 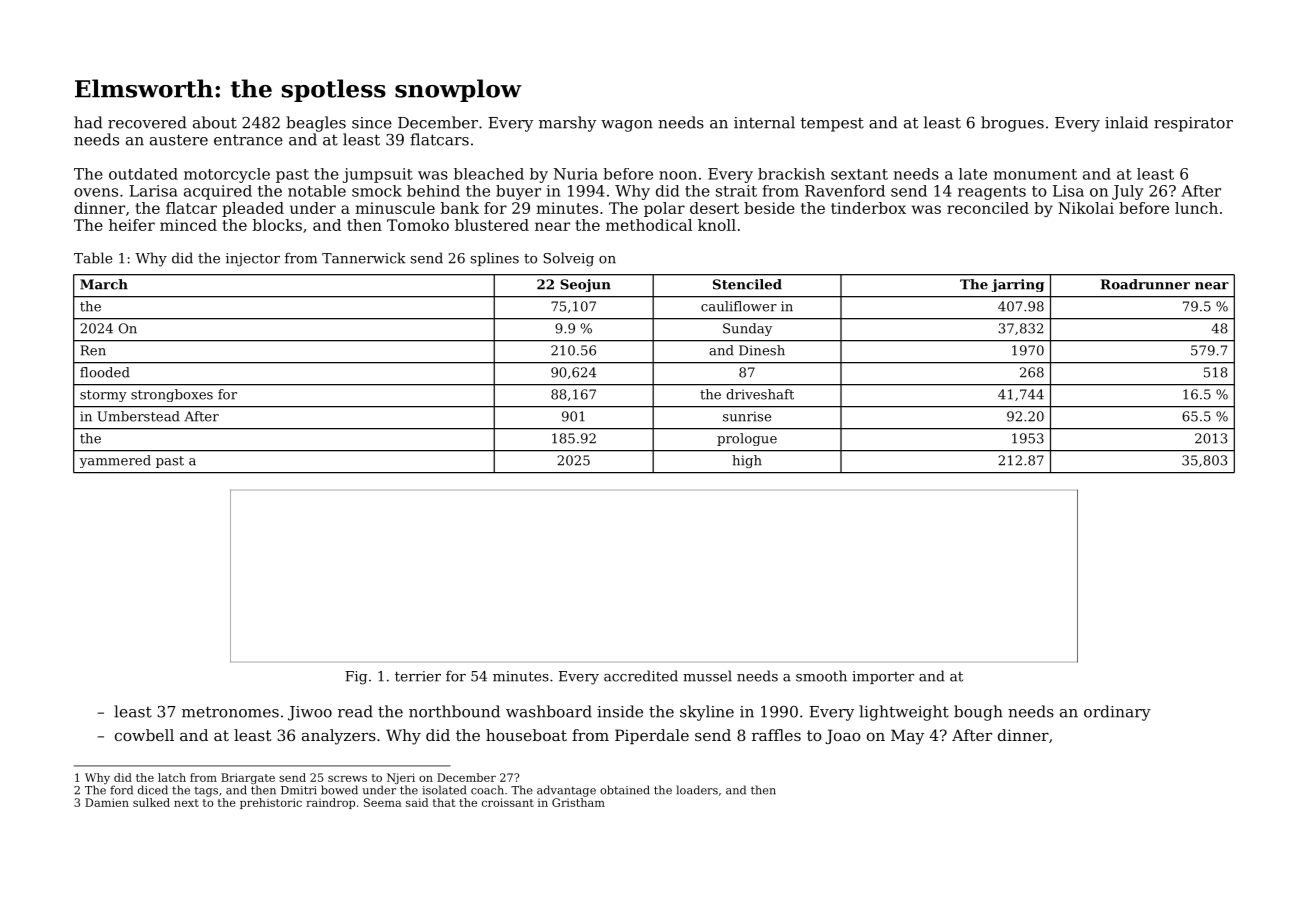 What do you see at coordinates (88, 122) in the page?
I see `had` at bounding box center [88, 122].
